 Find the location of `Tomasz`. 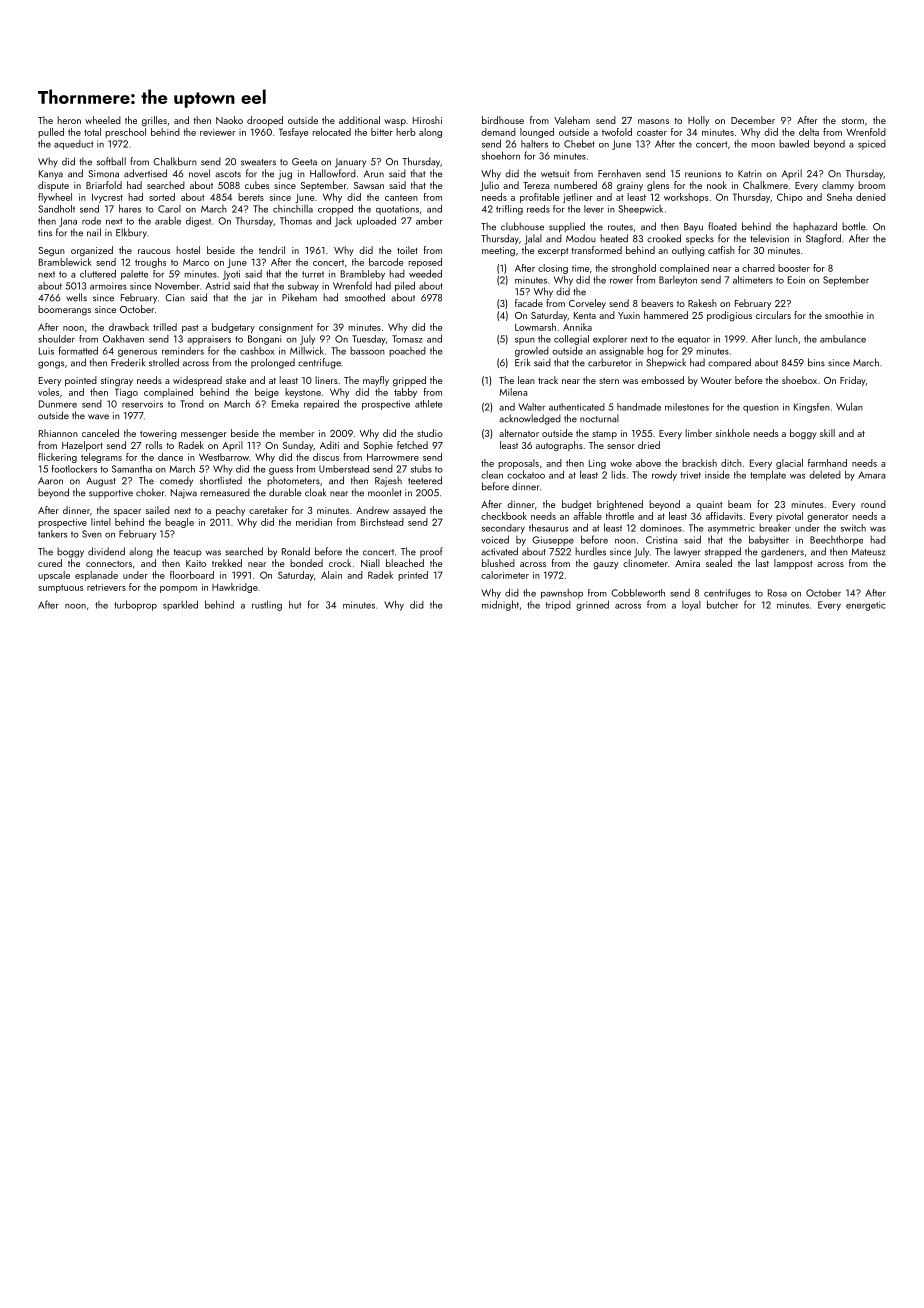

Tomasz is located at coordinates (407, 339).
